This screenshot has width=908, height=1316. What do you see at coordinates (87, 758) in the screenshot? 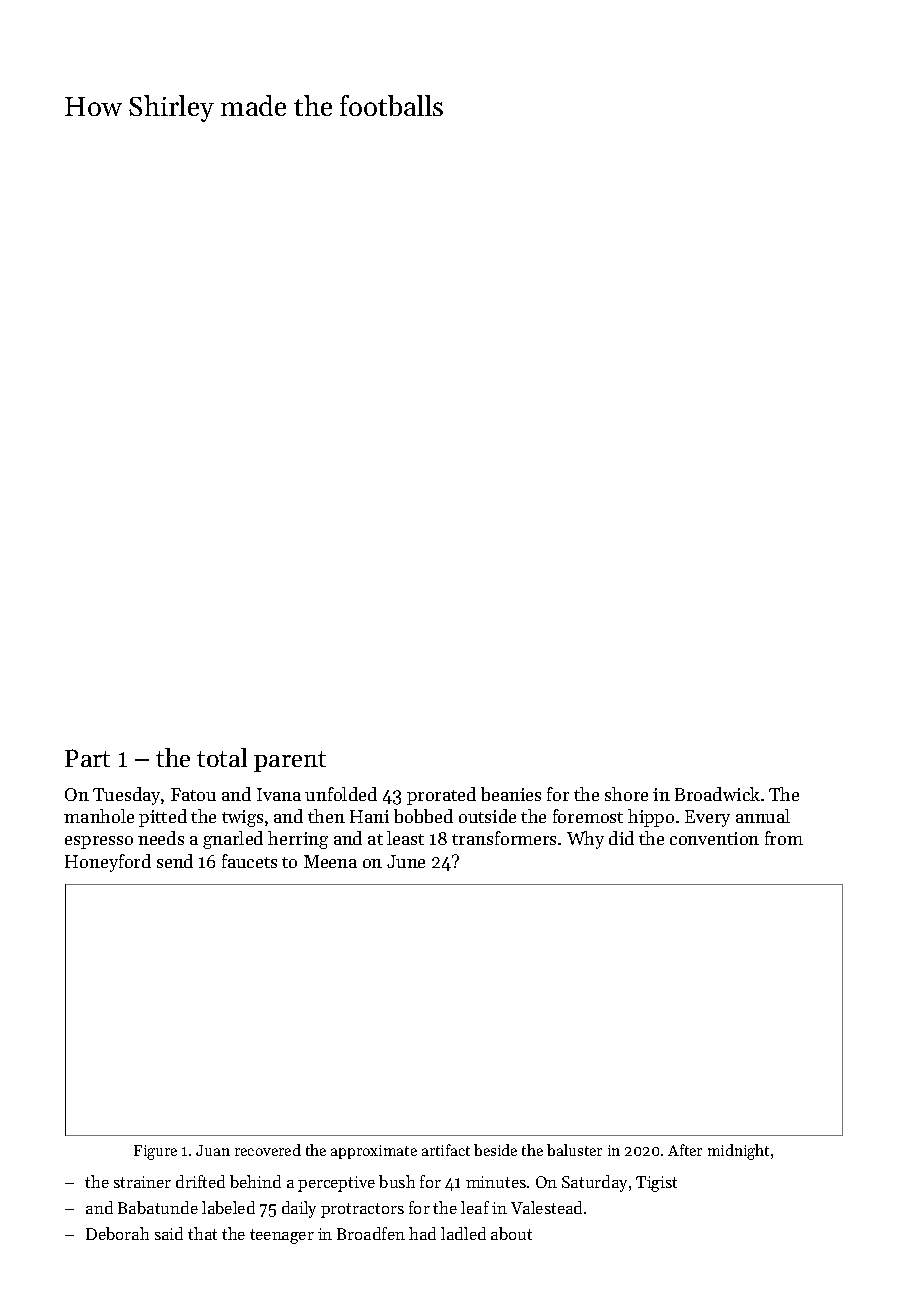
I see `Part` at bounding box center [87, 758].
